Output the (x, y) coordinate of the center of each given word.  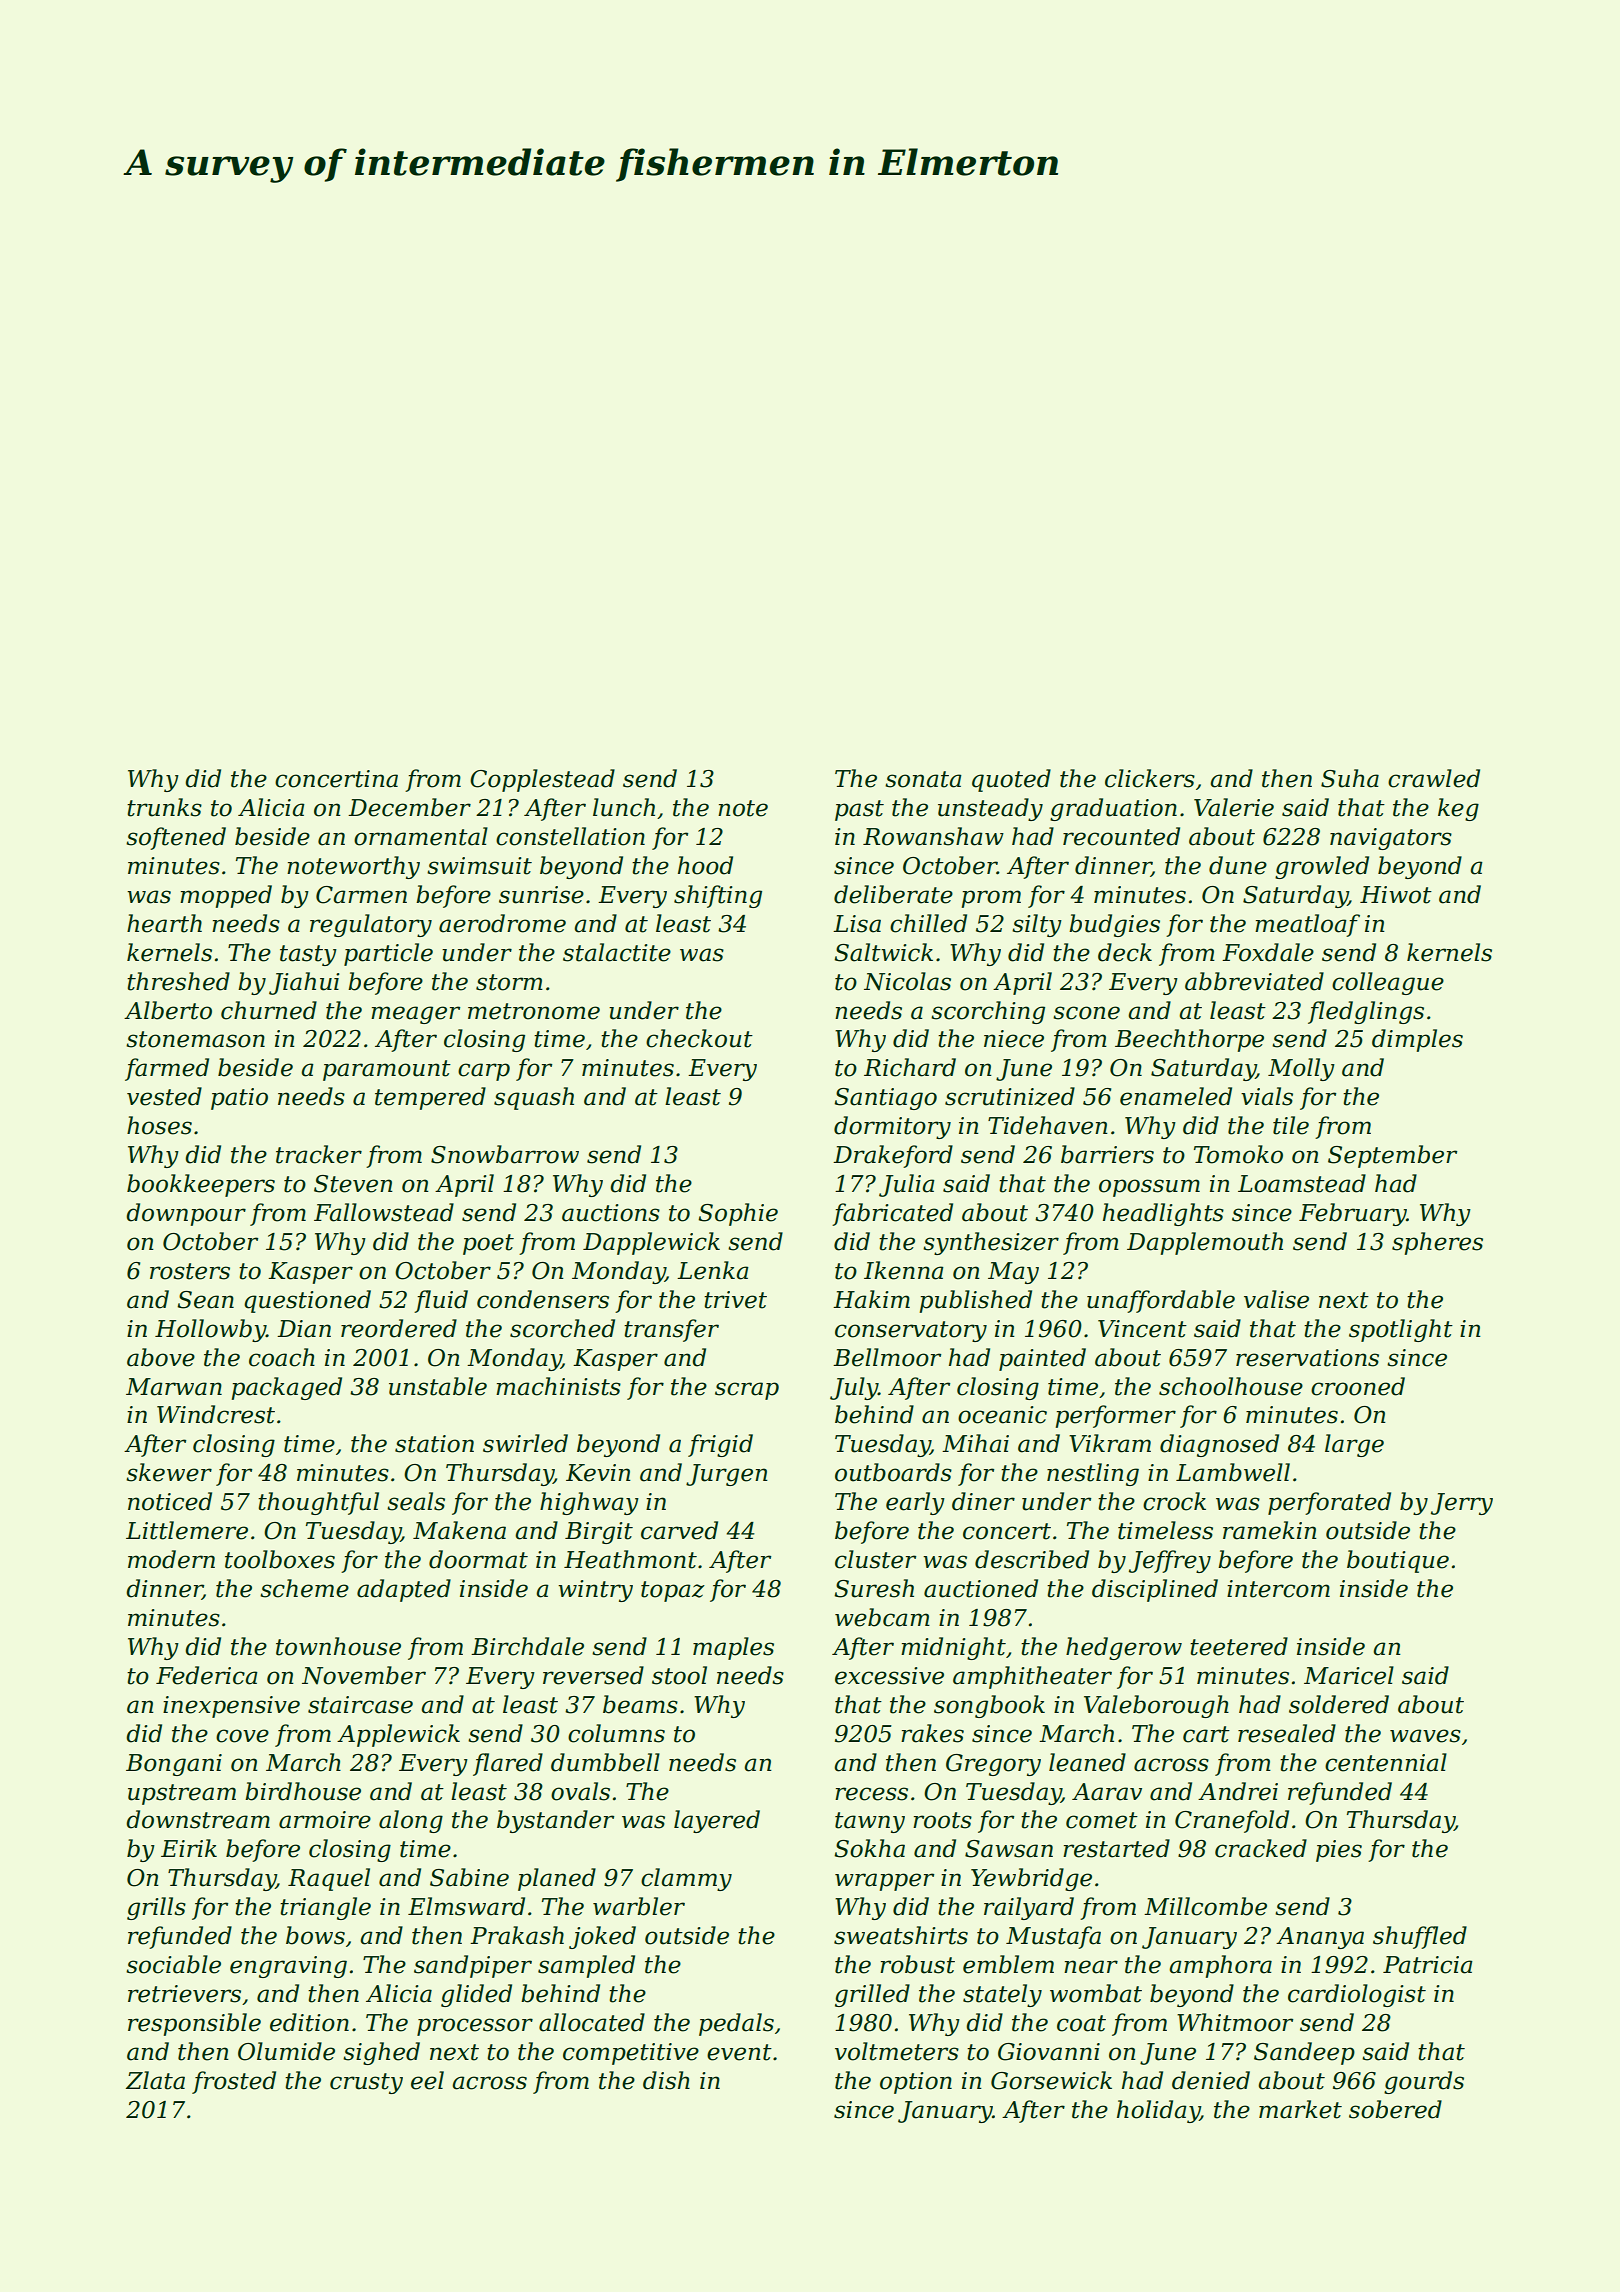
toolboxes (280, 1559)
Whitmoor (1235, 2022)
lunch (624, 807)
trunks (164, 807)
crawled (1434, 778)
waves (1425, 1736)
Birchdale (527, 1646)
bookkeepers (201, 1185)
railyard (1029, 1908)
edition (309, 2022)
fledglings (1366, 1012)
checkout (699, 1038)
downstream (198, 1819)
